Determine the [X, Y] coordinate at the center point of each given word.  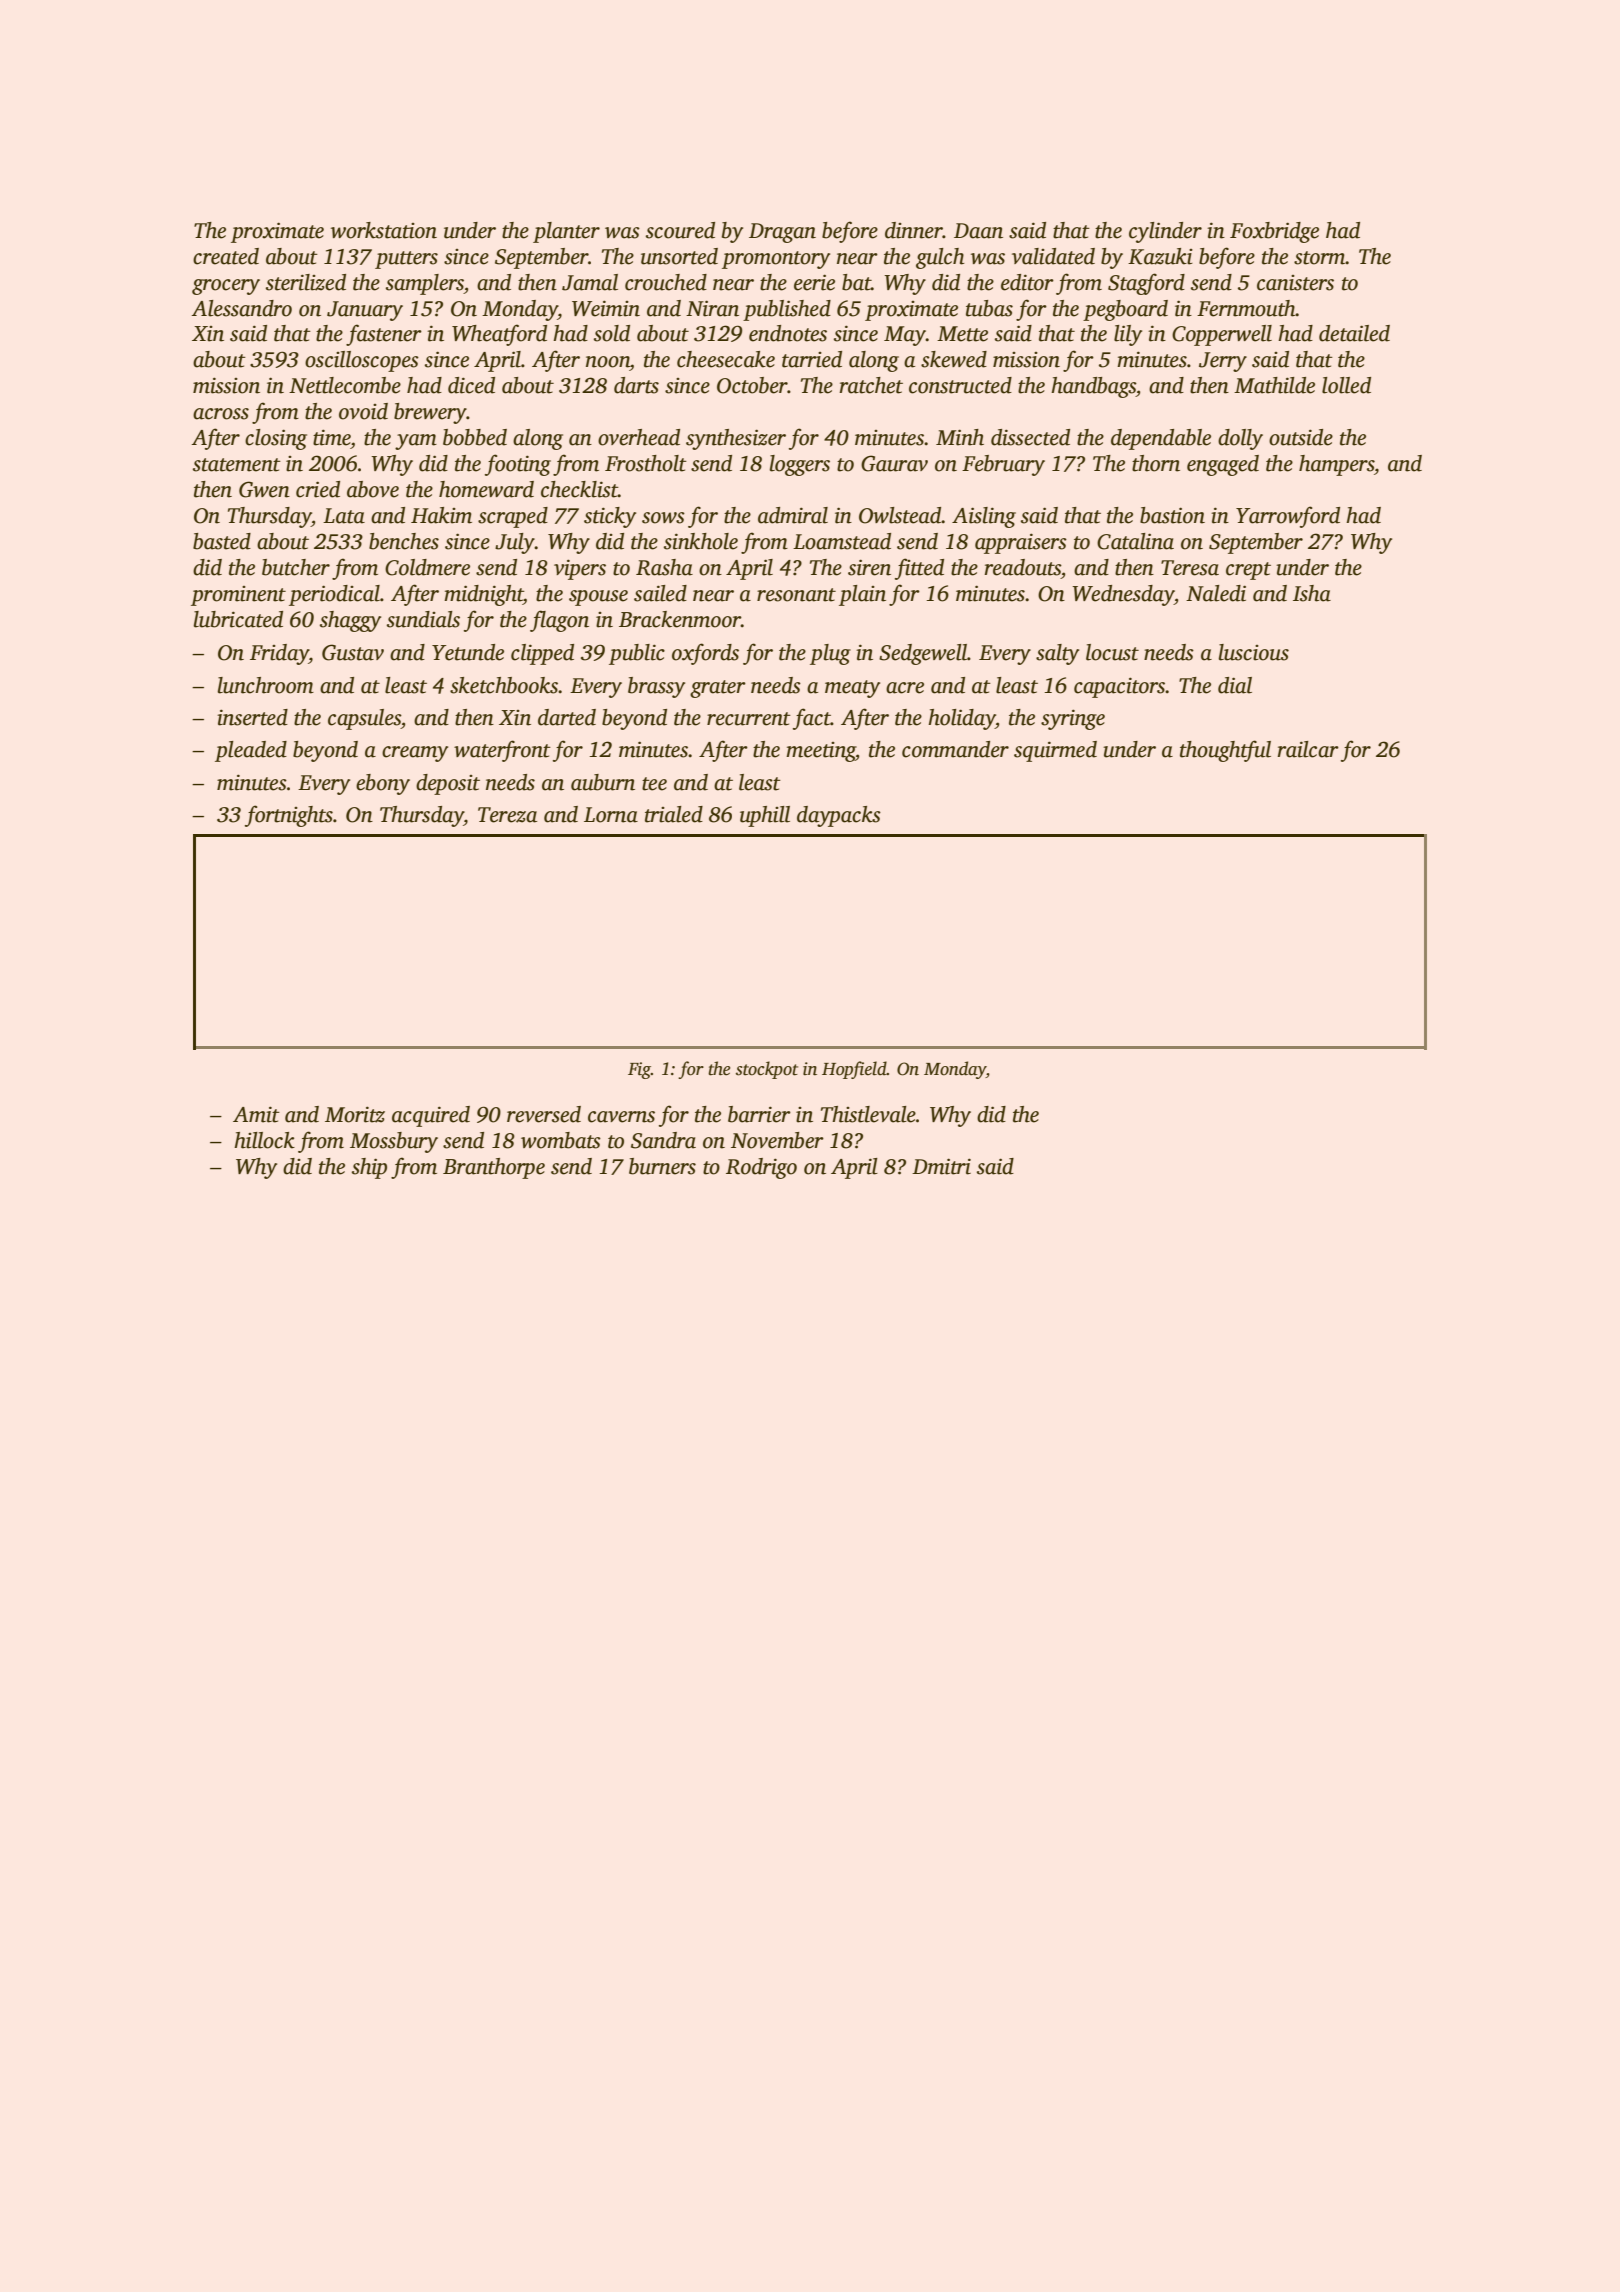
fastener [384, 335]
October [752, 385]
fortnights [289, 816]
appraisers [1021, 543]
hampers [1336, 465]
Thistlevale [868, 1114]
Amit [256, 1114]
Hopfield [854, 1070]
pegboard [1125, 310]
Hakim [441, 515]
